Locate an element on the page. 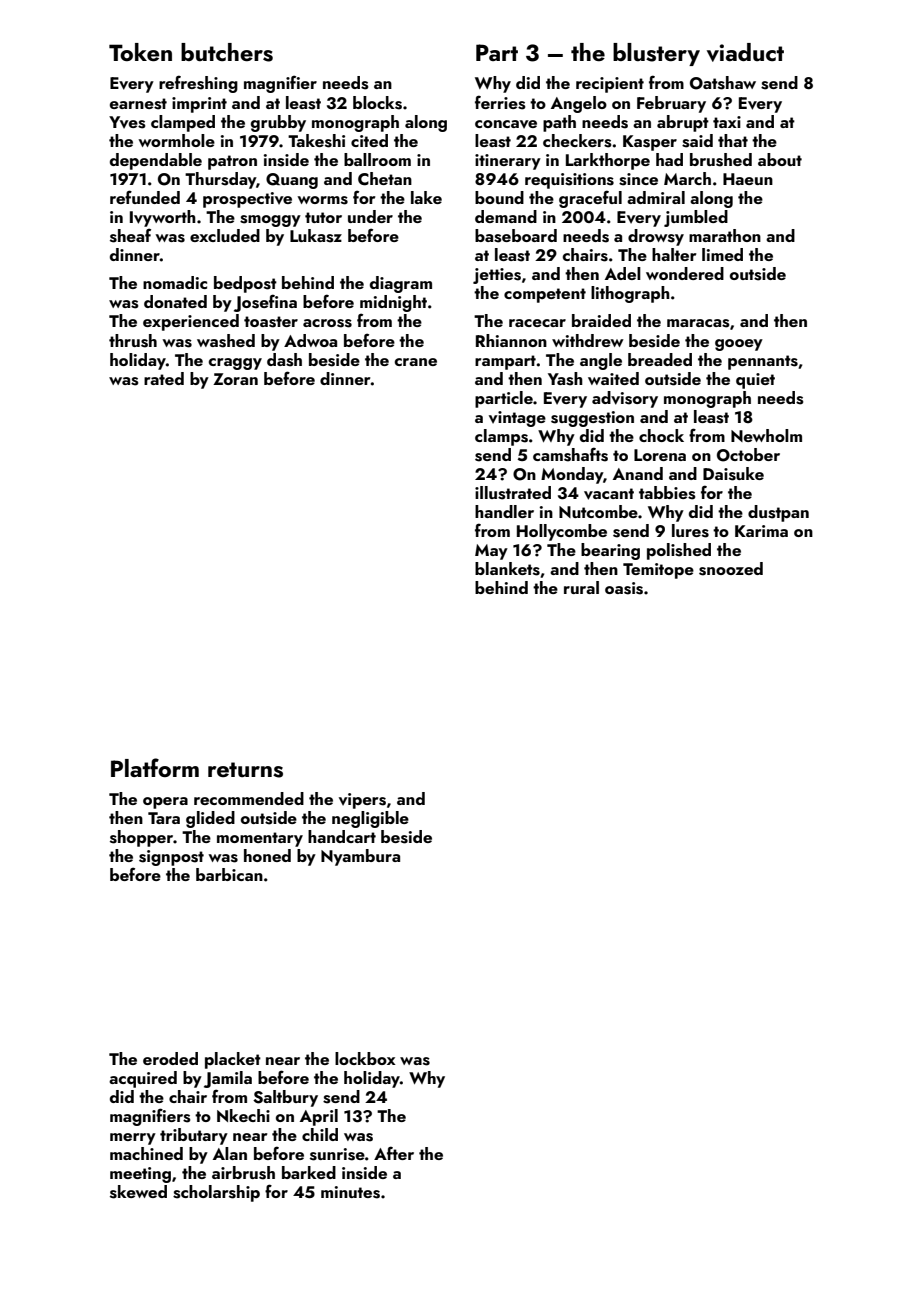  under is located at coordinates (370, 216).
